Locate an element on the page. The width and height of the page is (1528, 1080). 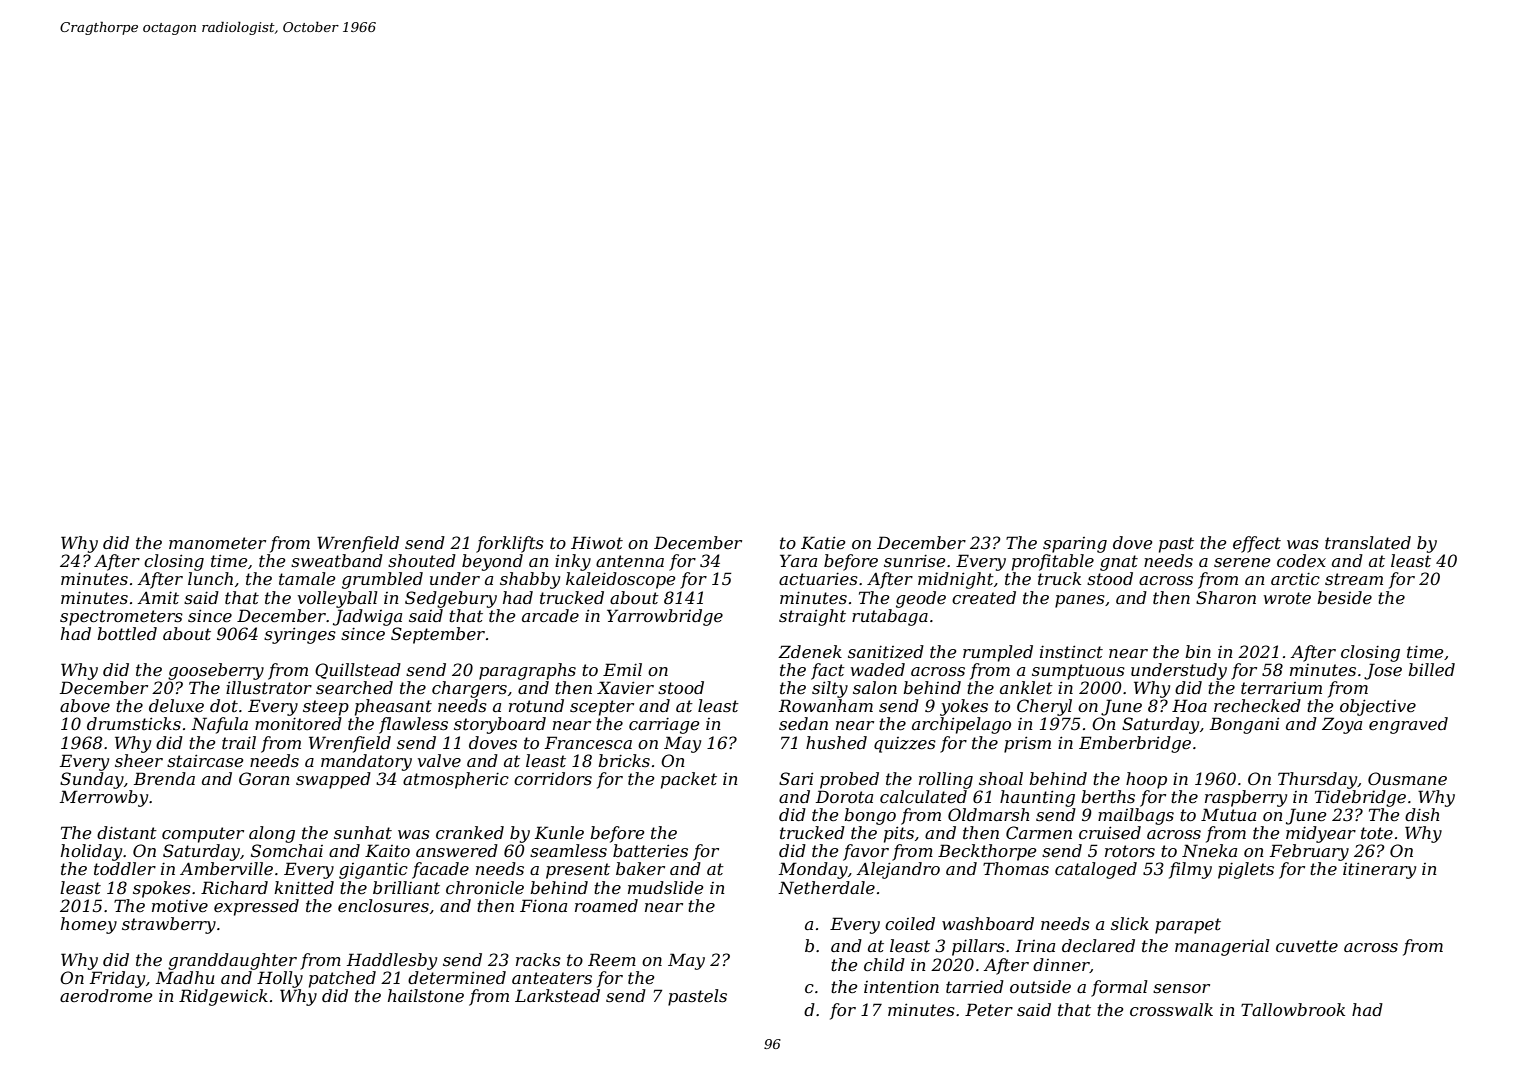
September is located at coordinates (438, 635).
